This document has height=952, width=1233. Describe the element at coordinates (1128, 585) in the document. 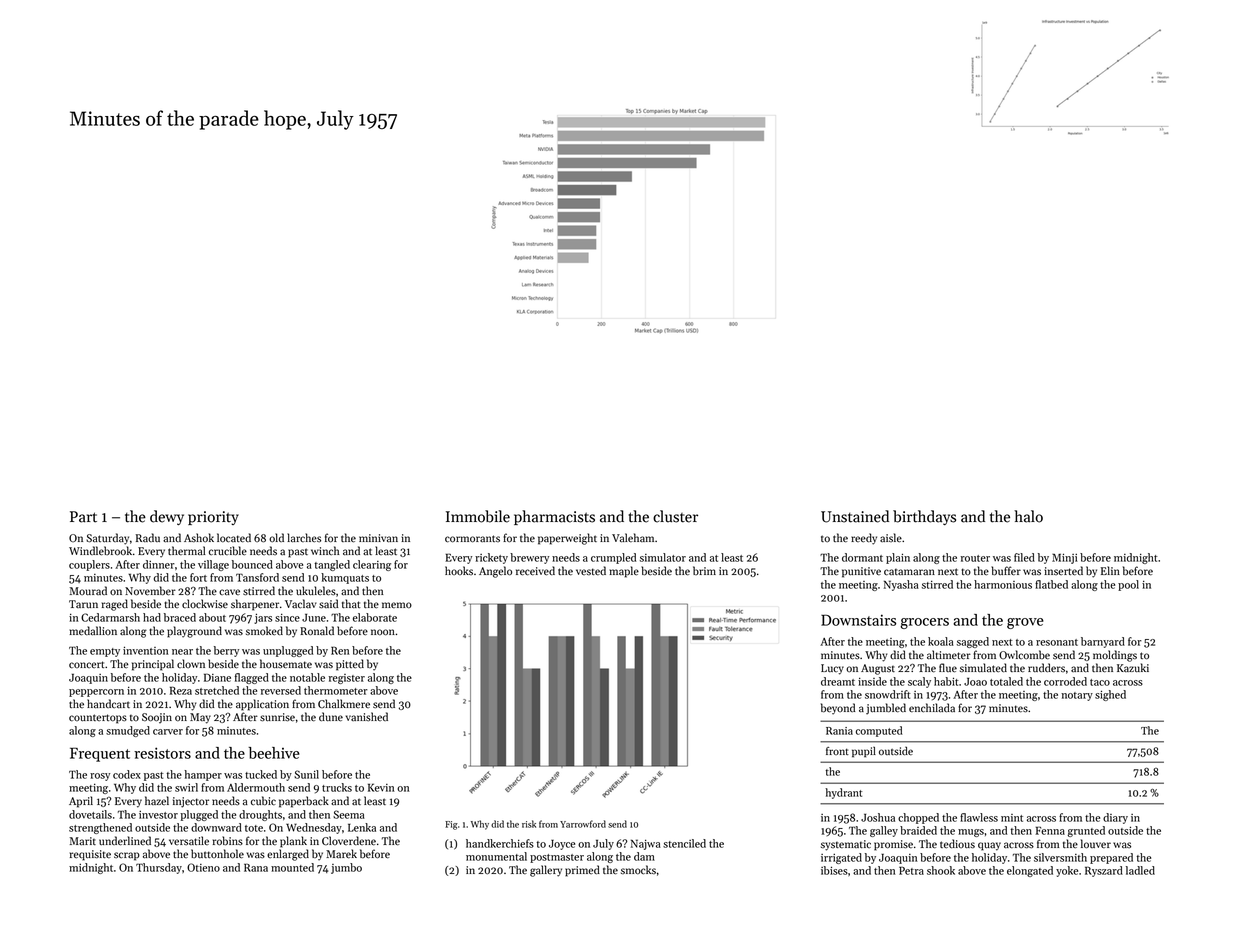

I see `pool` at that location.
